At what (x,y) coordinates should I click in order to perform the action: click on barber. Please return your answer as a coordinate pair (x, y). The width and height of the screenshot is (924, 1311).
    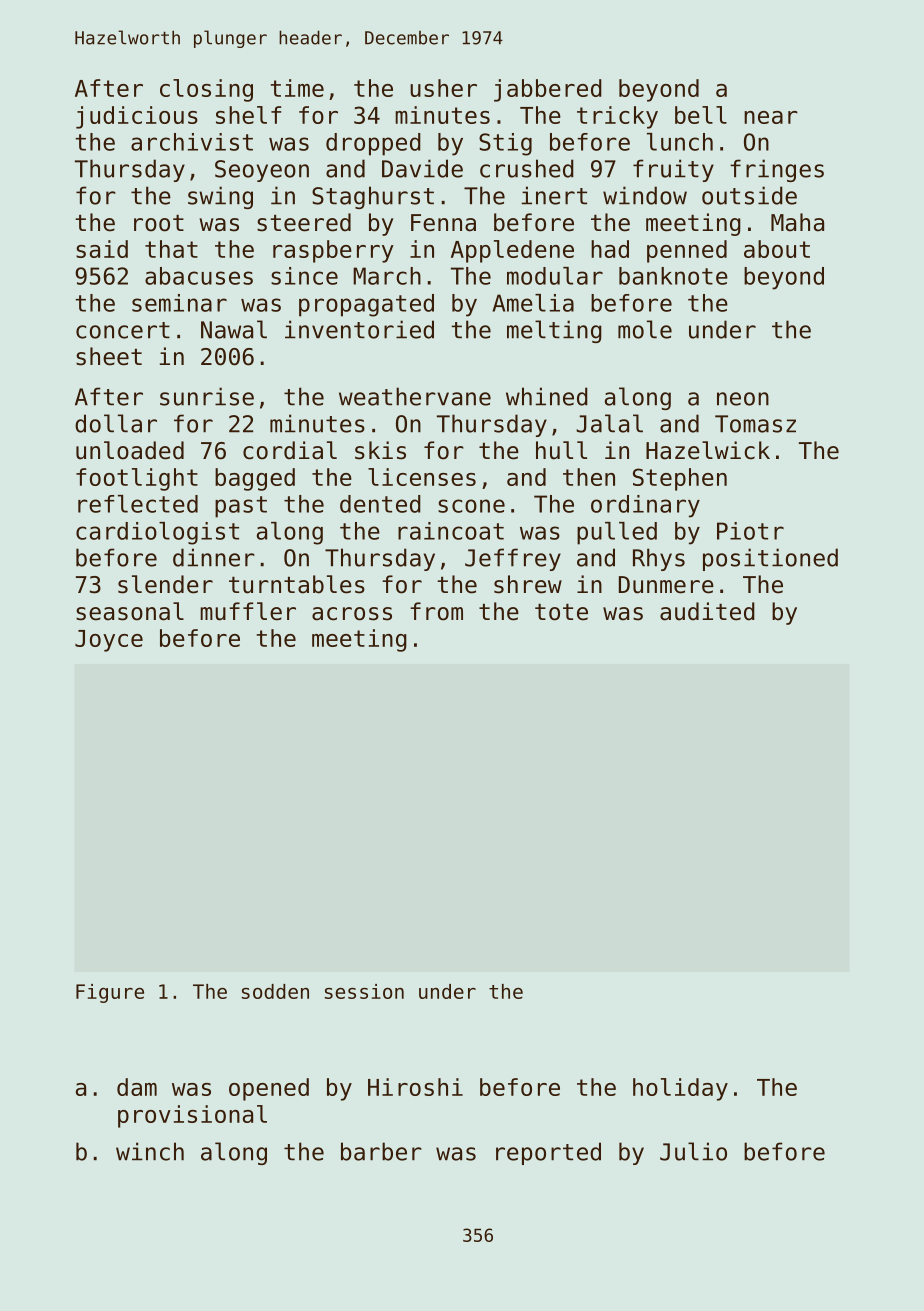
    Looking at the image, I should click on (381, 1151).
